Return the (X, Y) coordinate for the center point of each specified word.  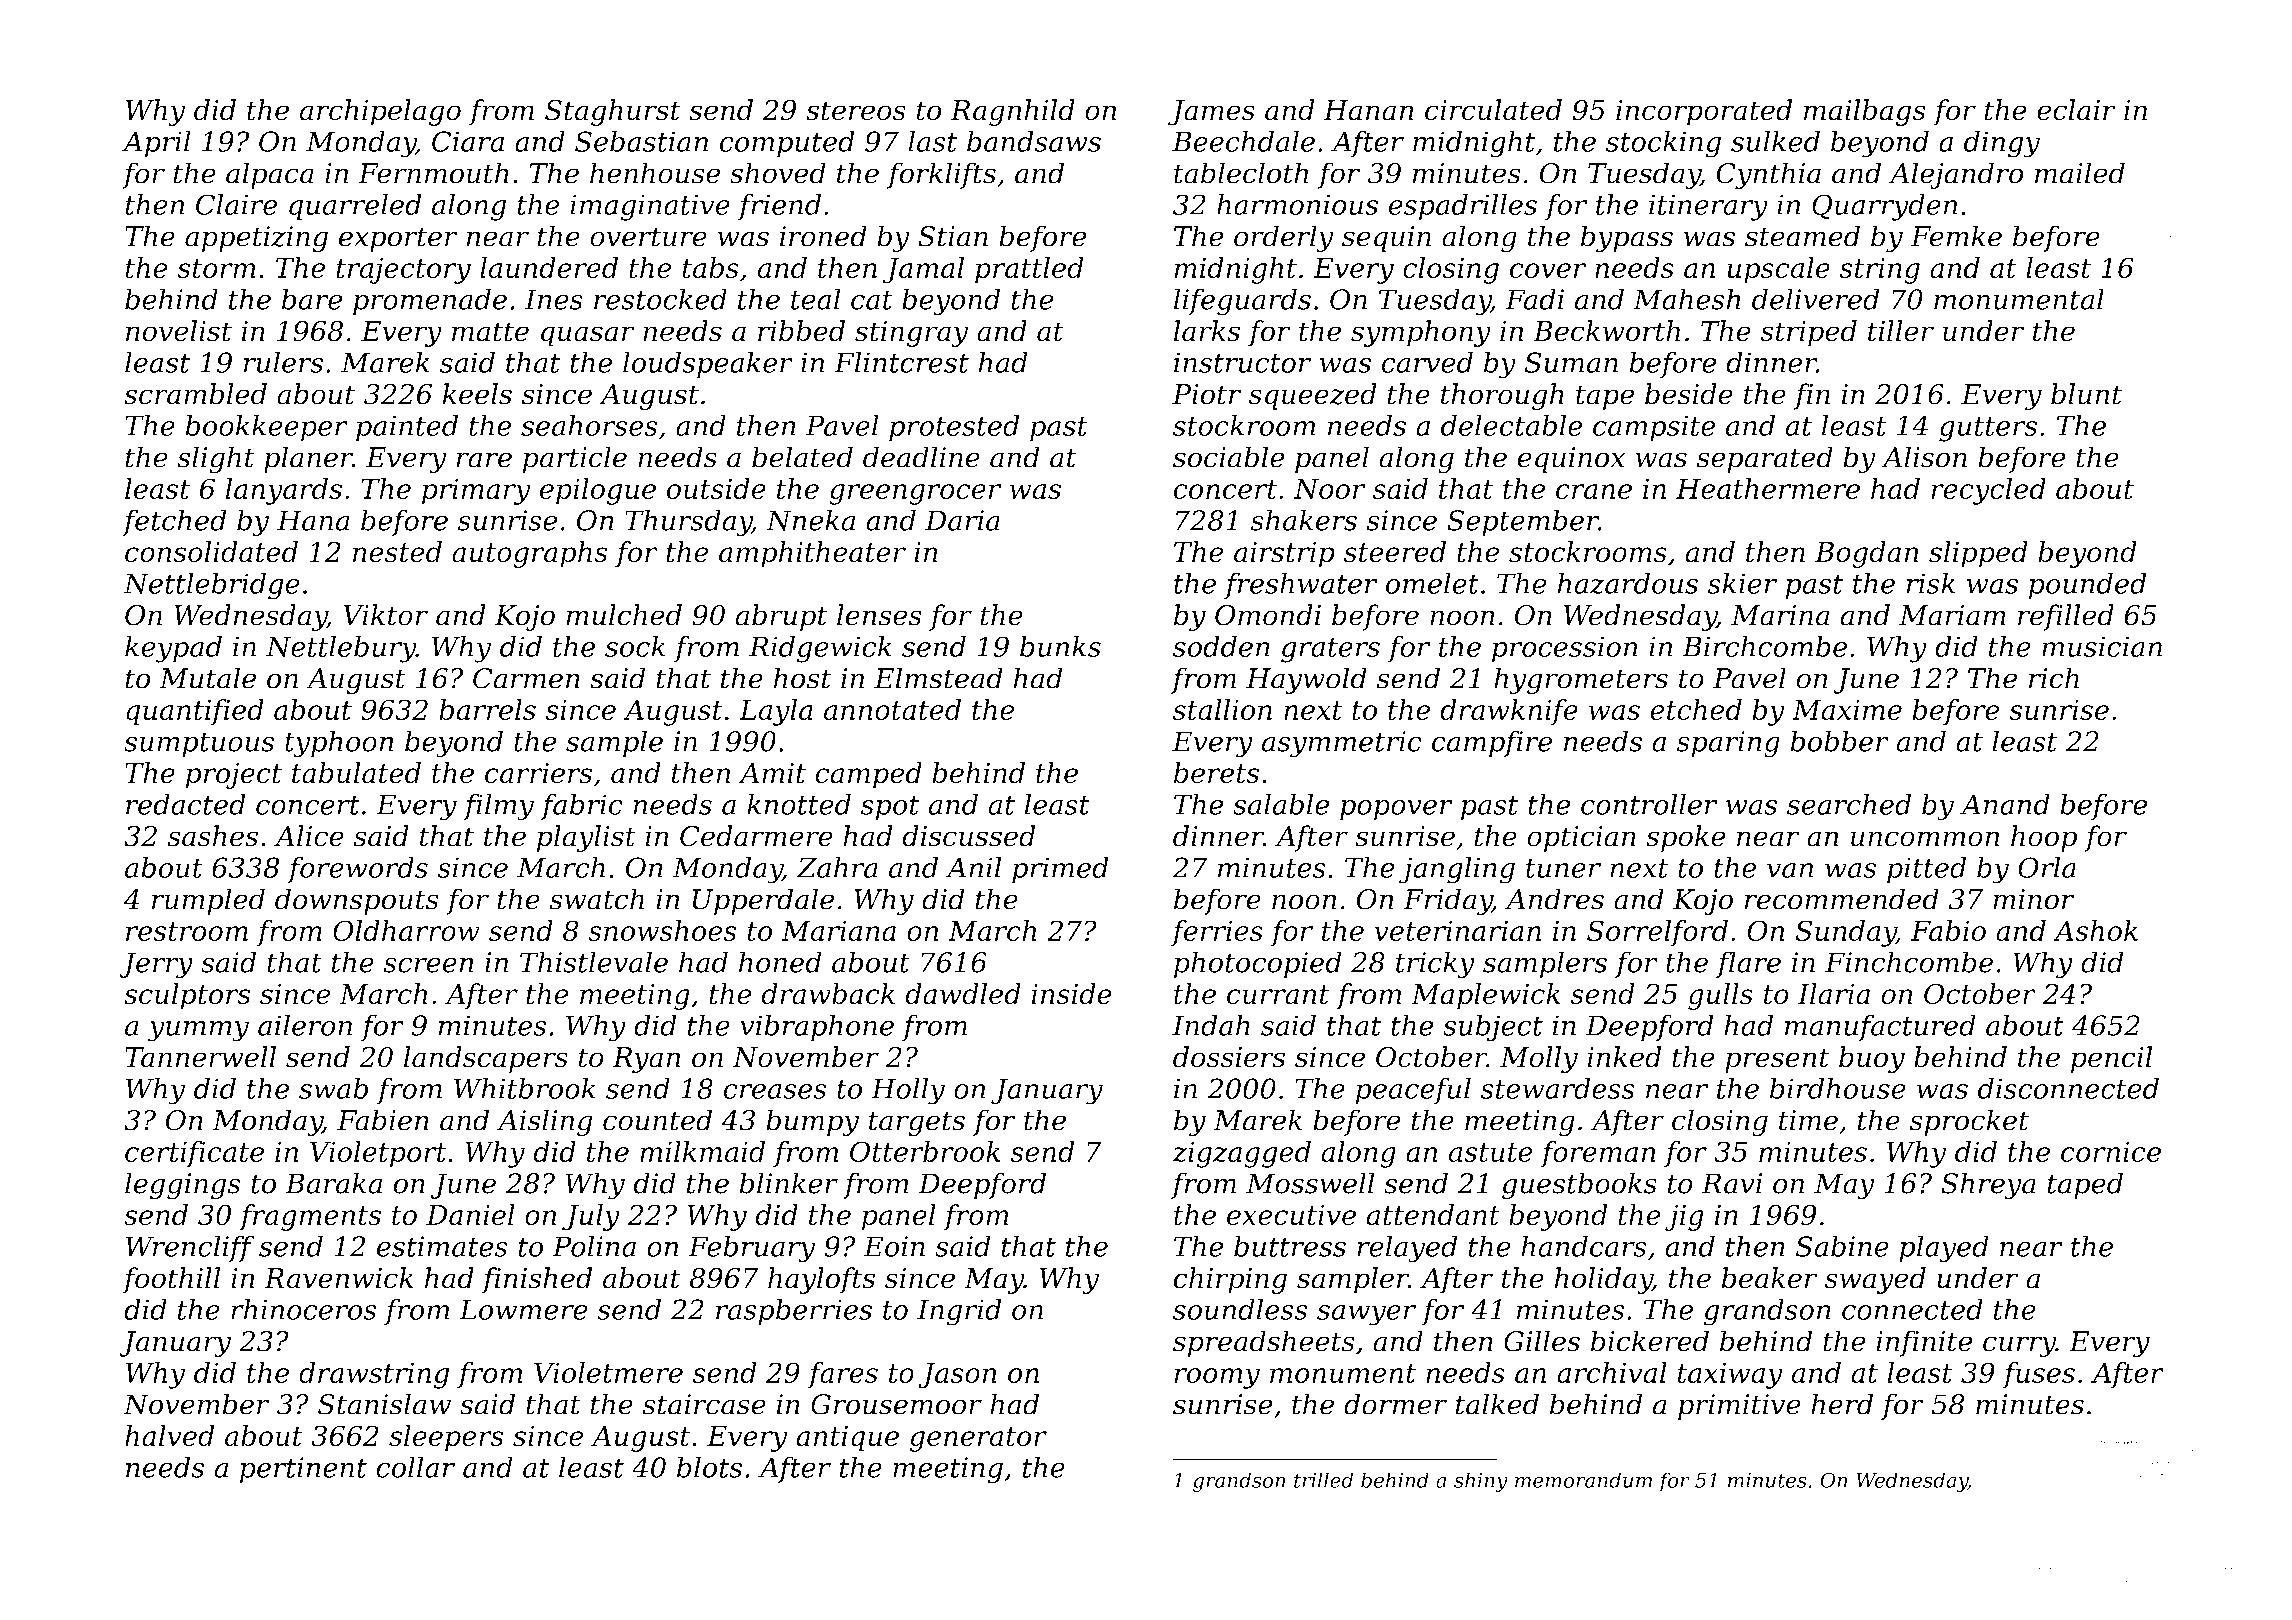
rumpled (208, 901)
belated (802, 457)
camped (868, 775)
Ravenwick (338, 1278)
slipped (1978, 554)
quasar (587, 336)
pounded (2087, 585)
